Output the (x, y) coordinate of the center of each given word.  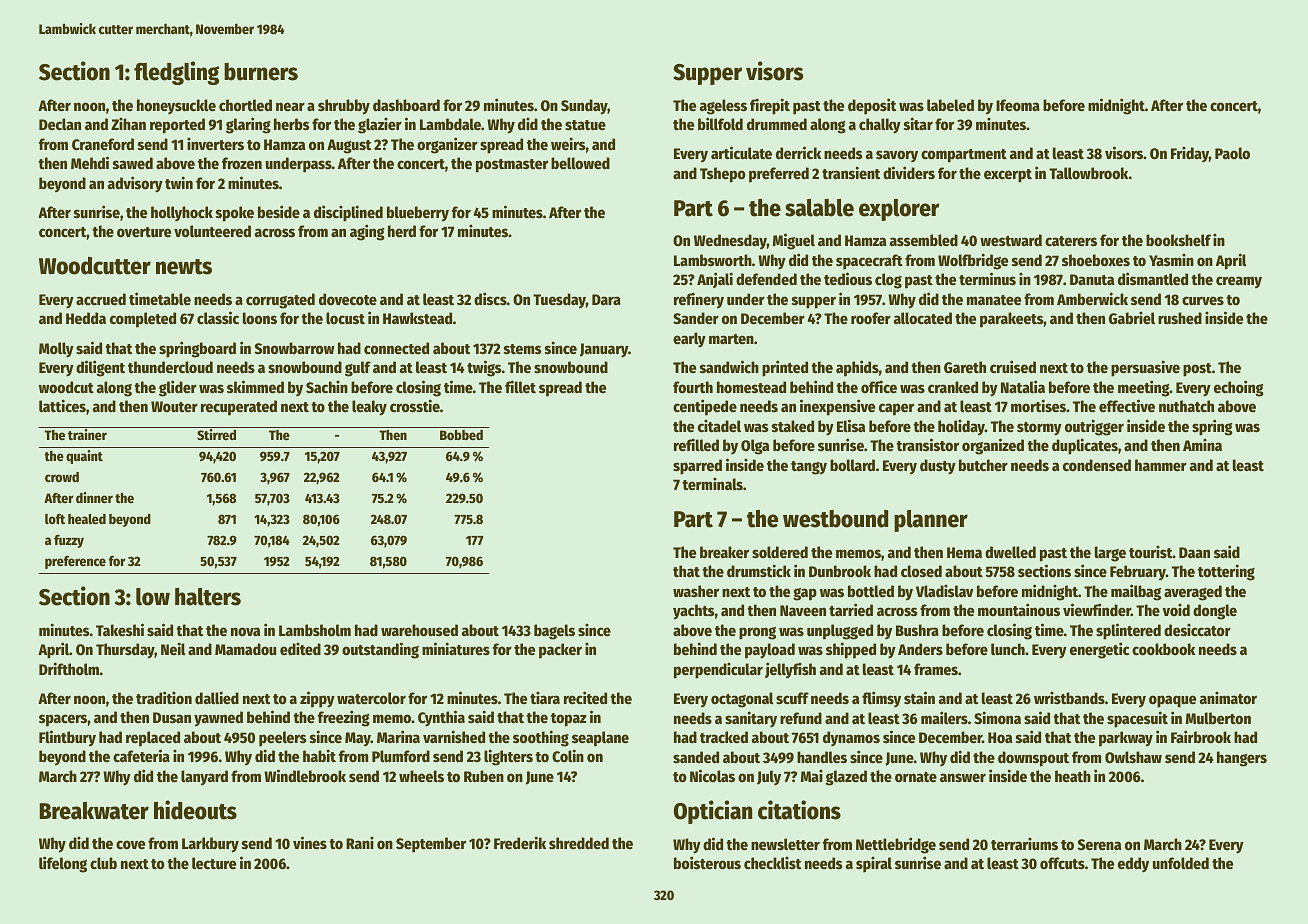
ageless (723, 107)
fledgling (176, 73)
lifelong (63, 864)
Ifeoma (1018, 105)
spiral (874, 864)
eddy (1133, 864)
